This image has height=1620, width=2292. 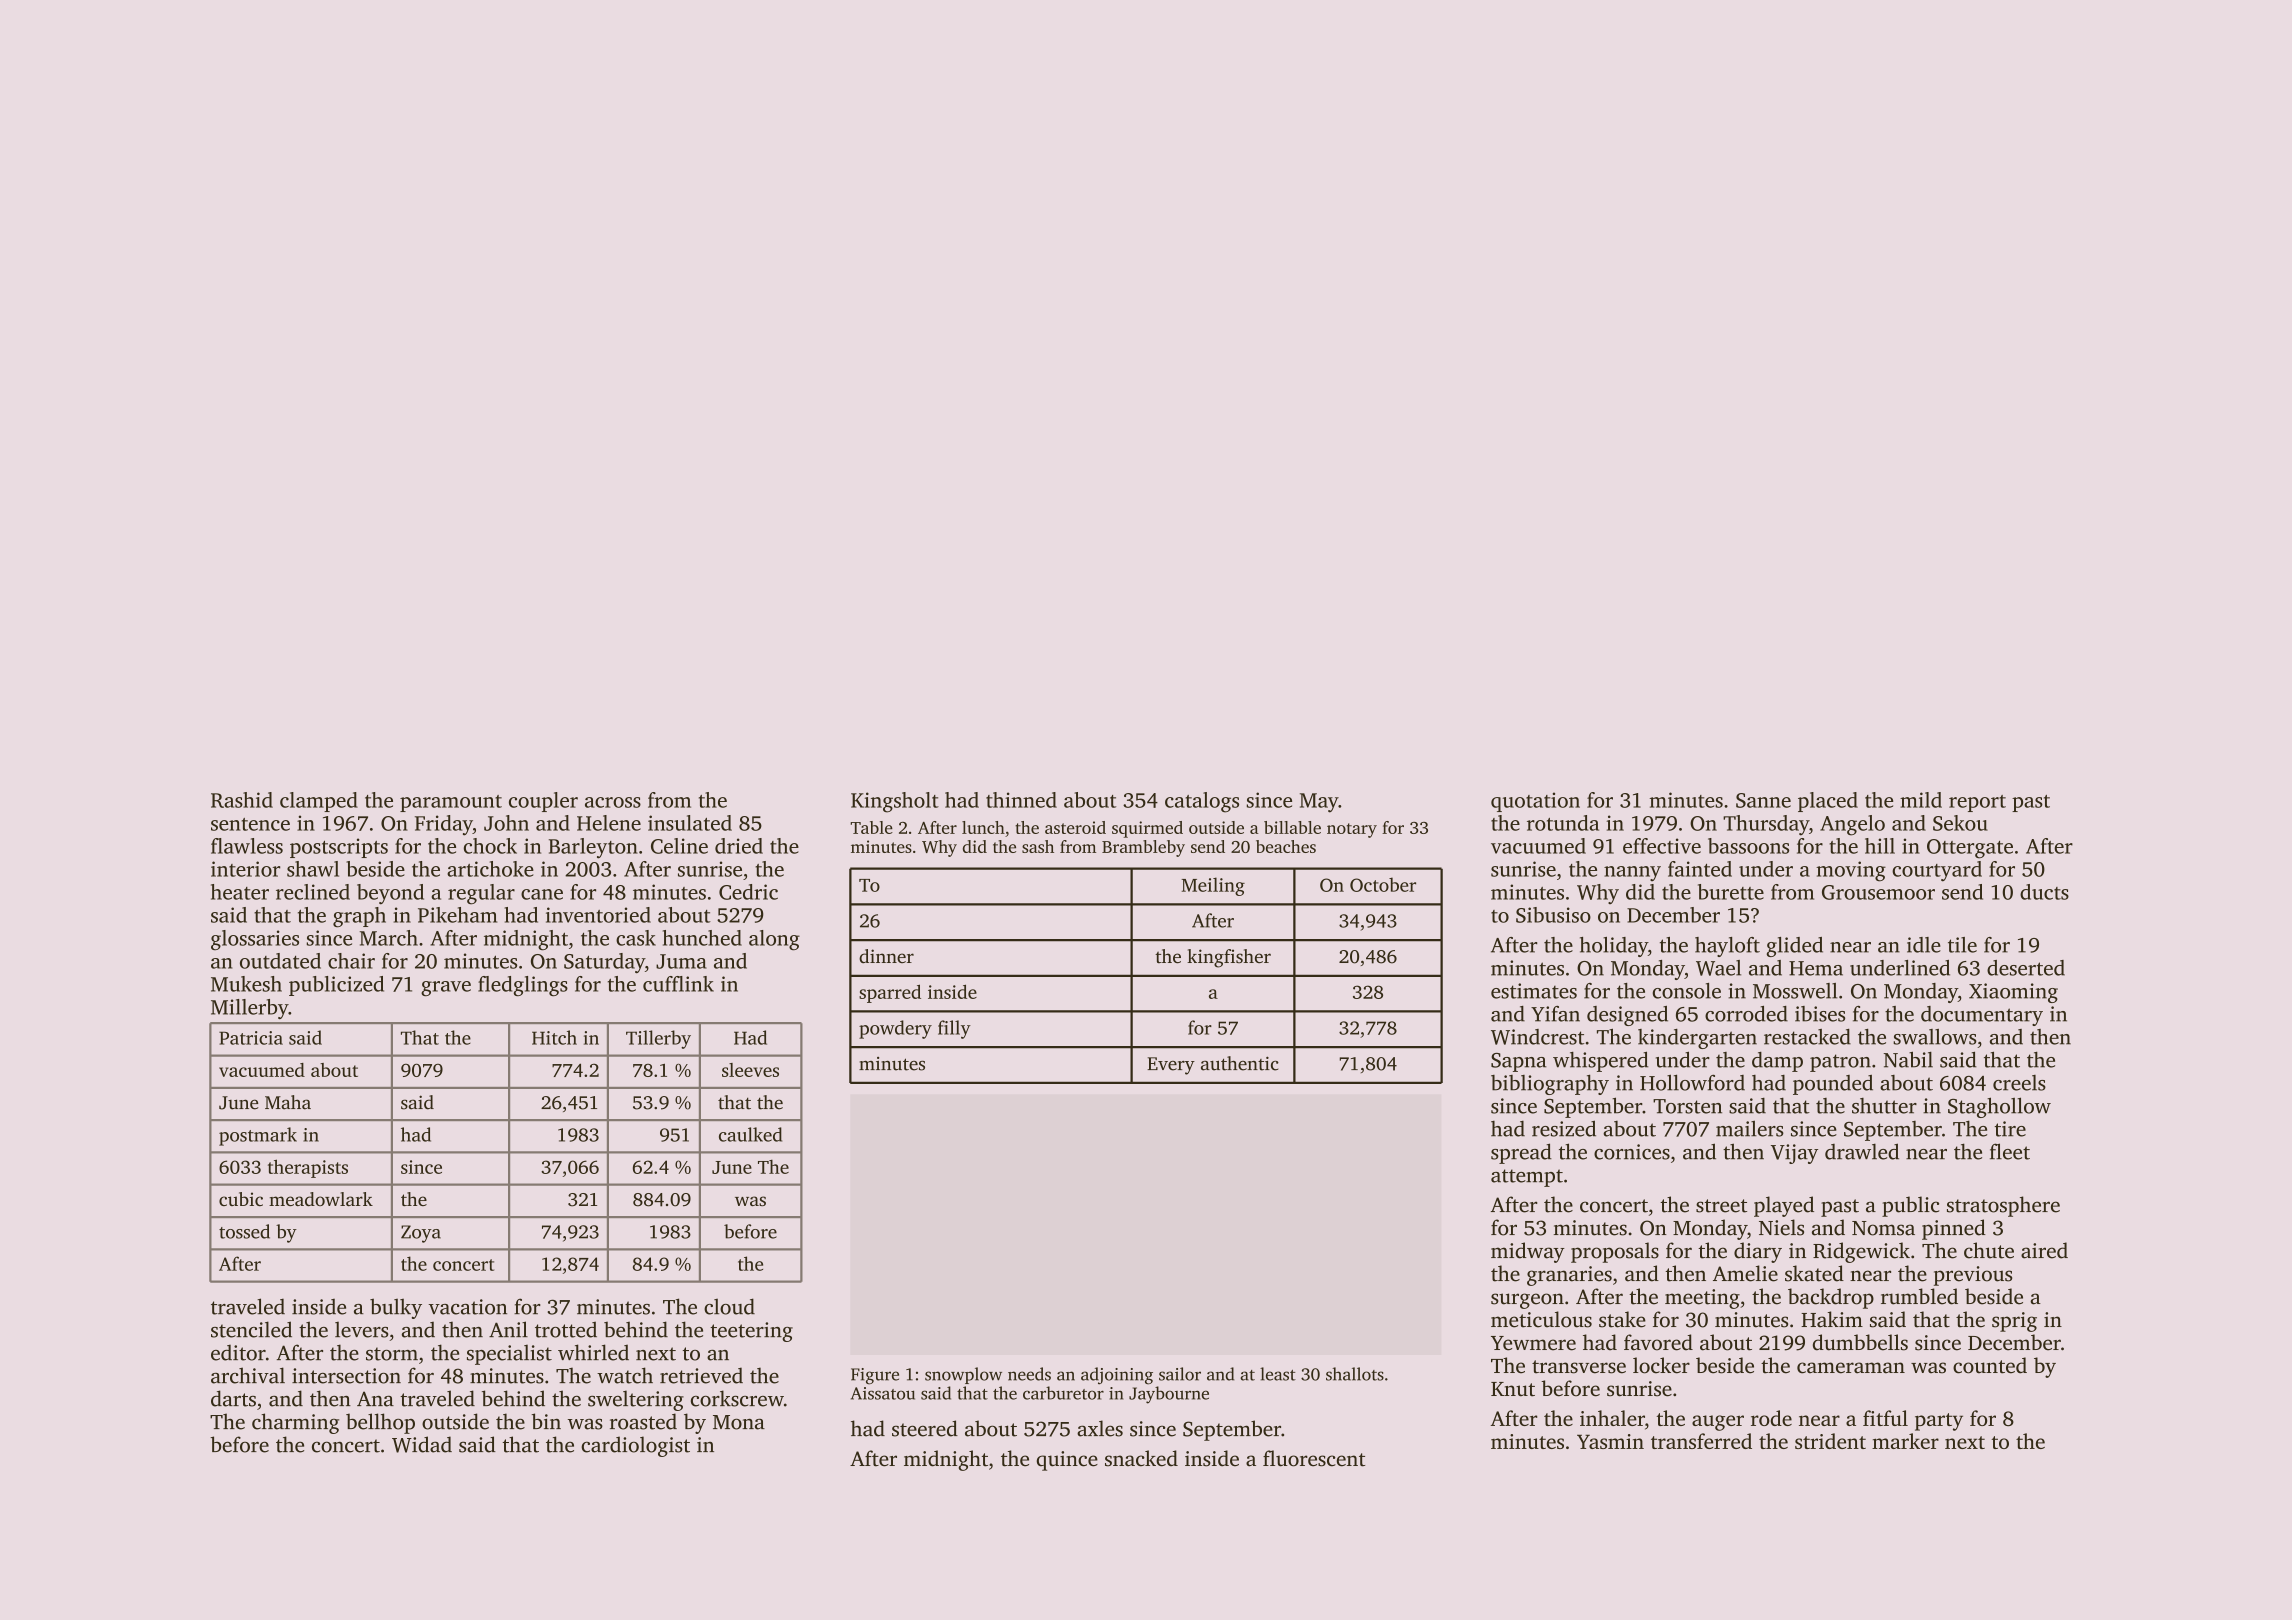 I want to click on Tillerby, so click(x=658, y=1039).
